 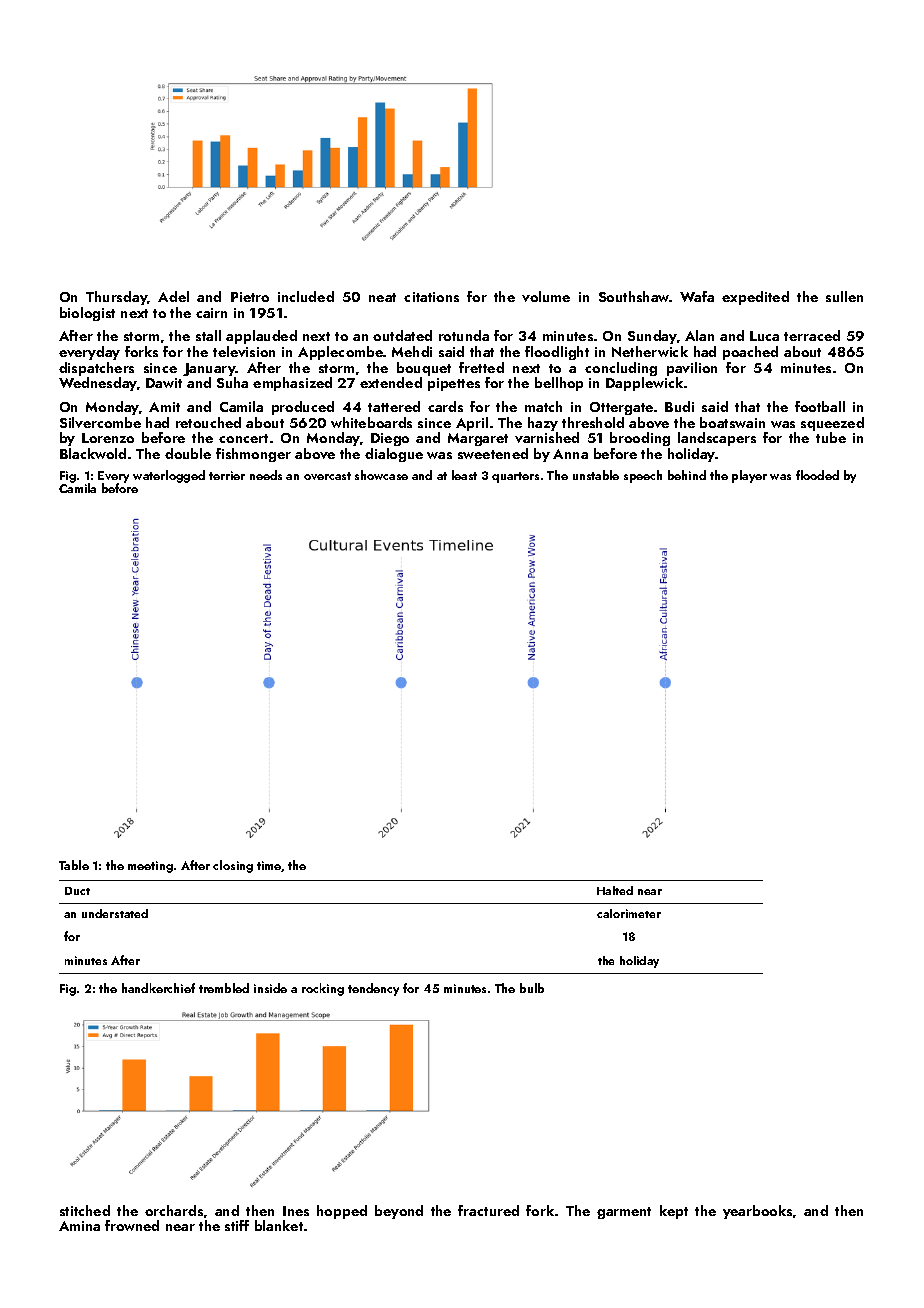 I want to click on tendency, so click(x=373, y=989).
